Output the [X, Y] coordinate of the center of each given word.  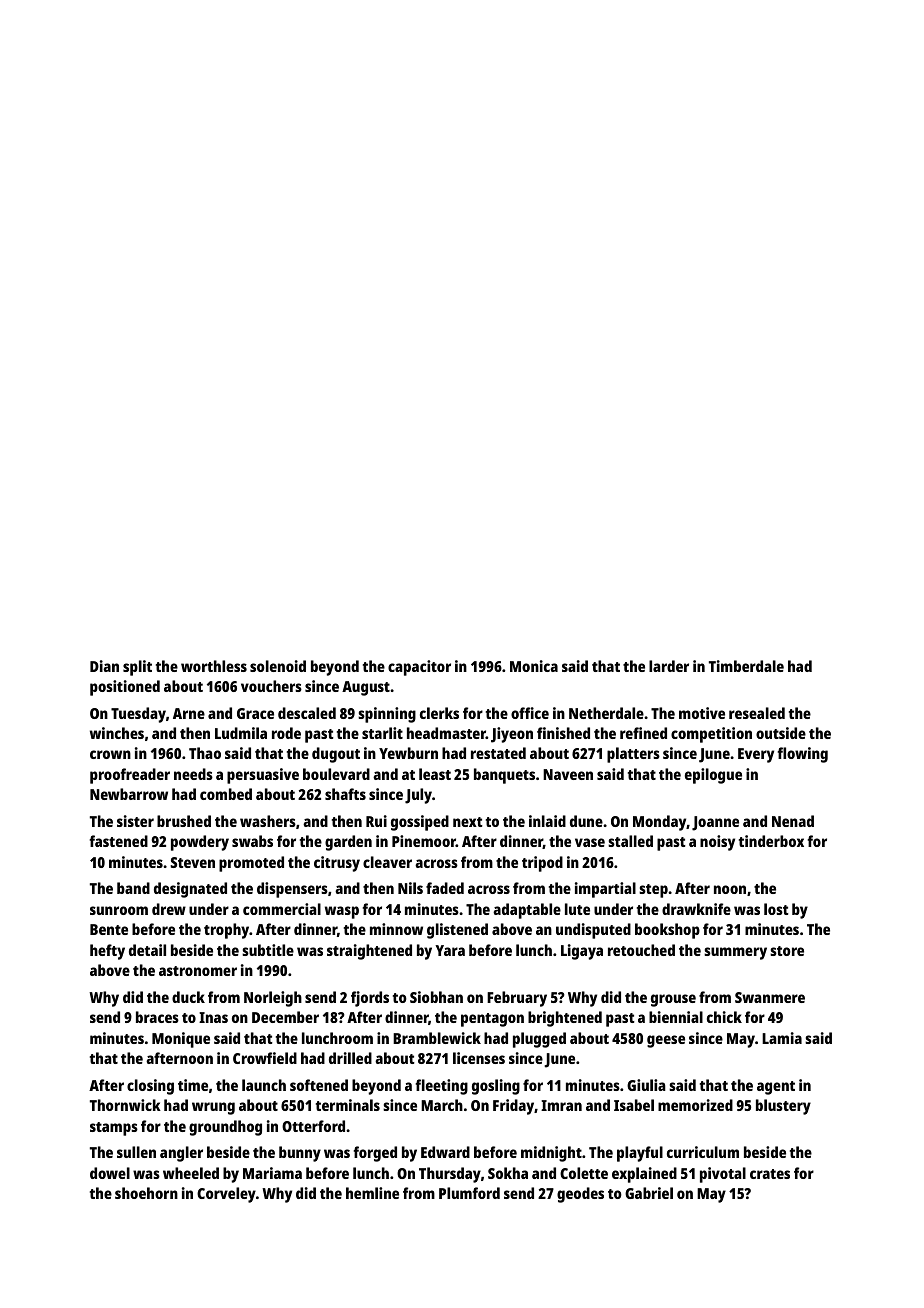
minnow [396, 929]
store [787, 951]
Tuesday [138, 715]
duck [188, 997]
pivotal [723, 1175]
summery [735, 953]
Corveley [226, 1195]
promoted [251, 864]
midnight [551, 1154]
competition [711, 735]
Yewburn [408, 753]
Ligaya [582, 952]
